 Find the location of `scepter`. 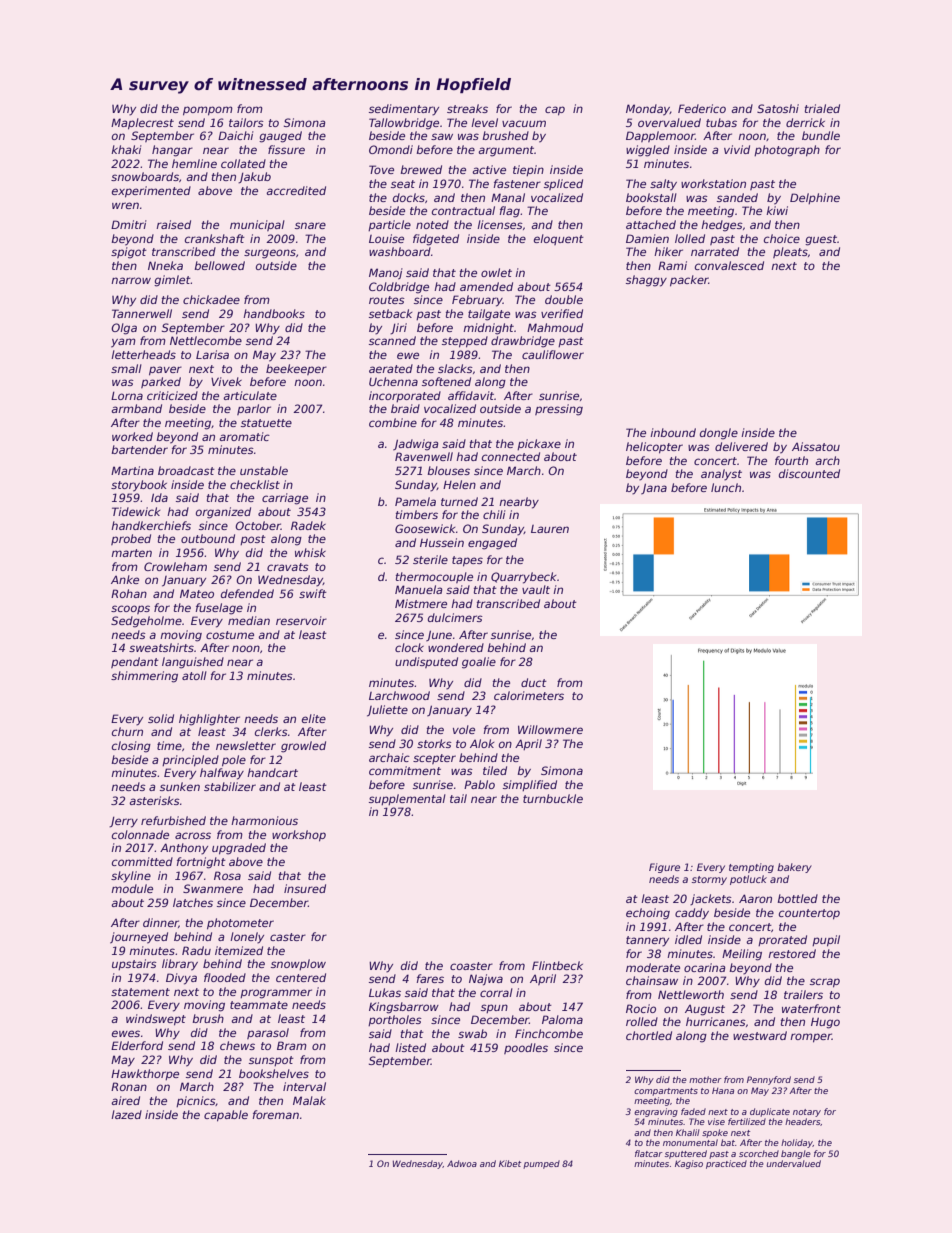

scepter is located at coordinates (434, 759).
